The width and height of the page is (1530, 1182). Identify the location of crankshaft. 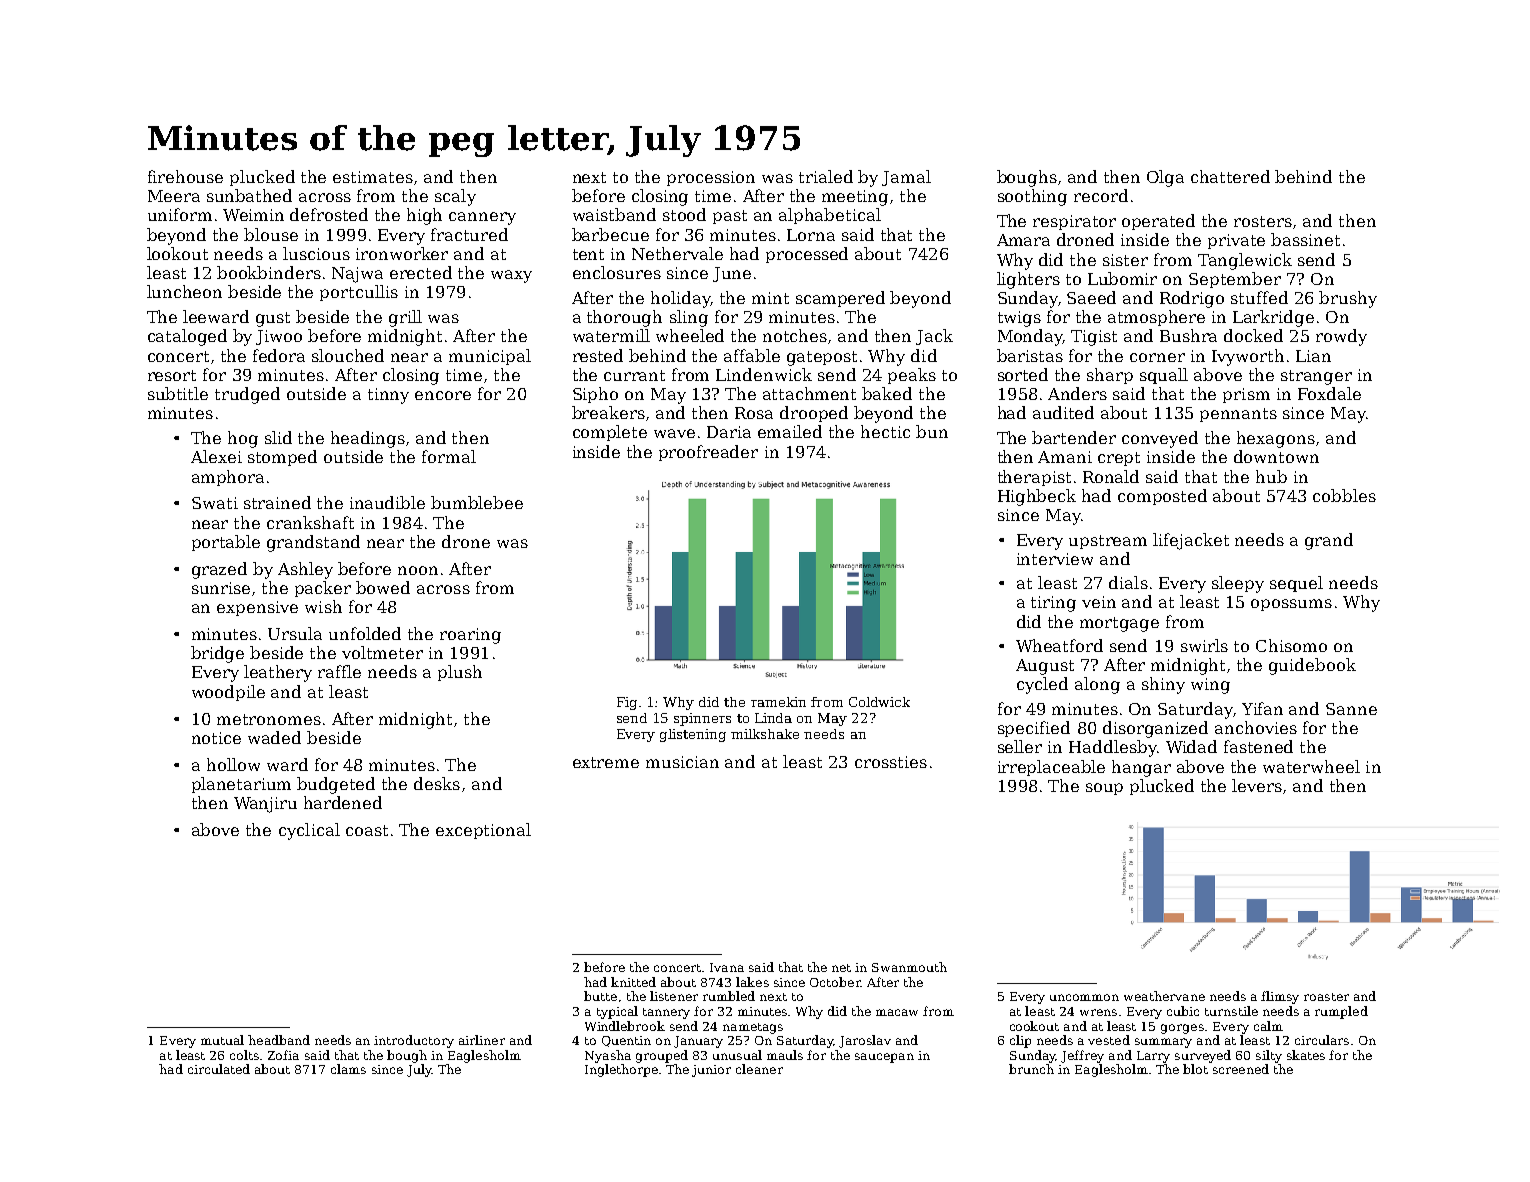
(310, 522).
